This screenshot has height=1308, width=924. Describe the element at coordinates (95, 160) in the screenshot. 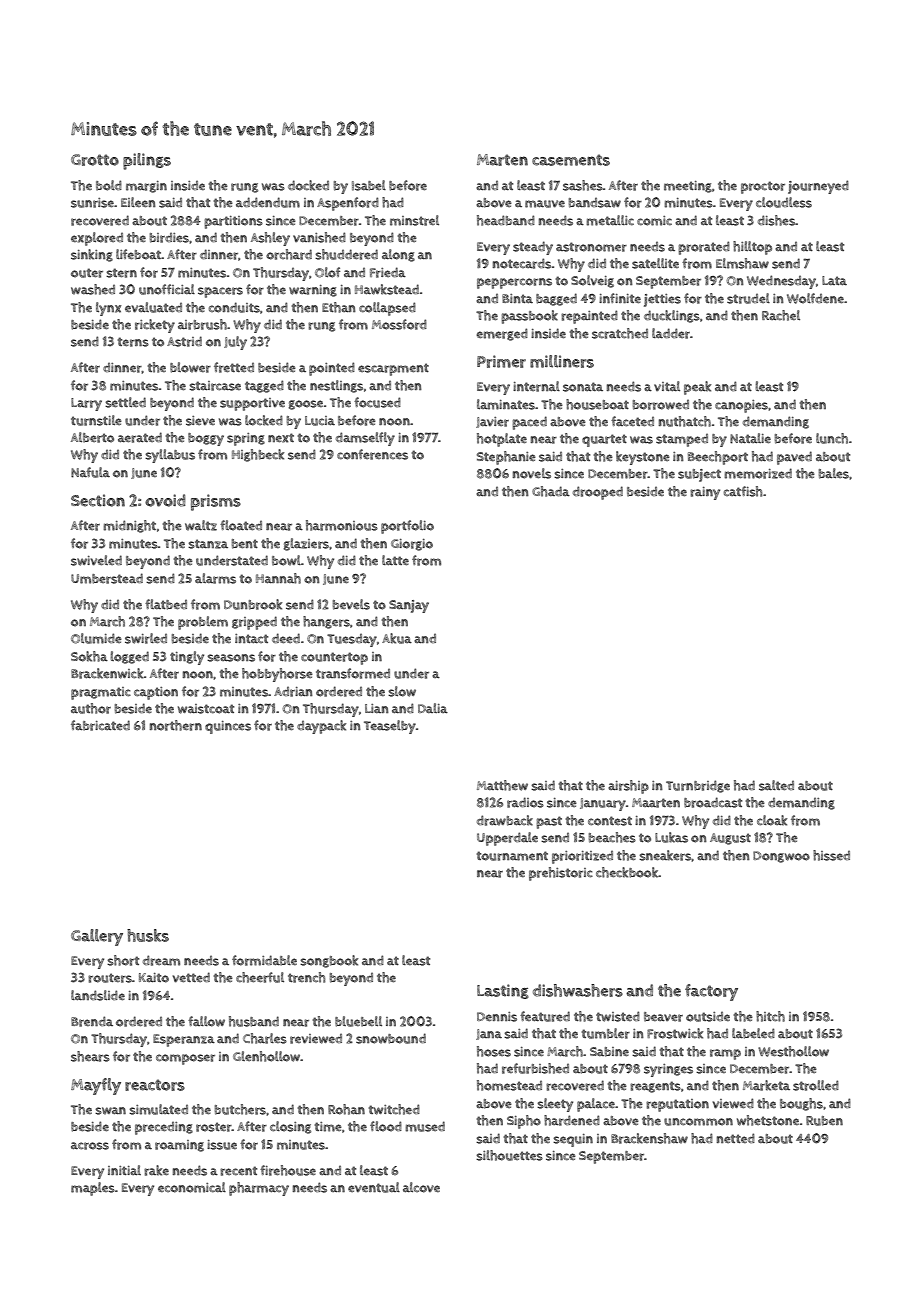

I see `Grotto` at that location.
